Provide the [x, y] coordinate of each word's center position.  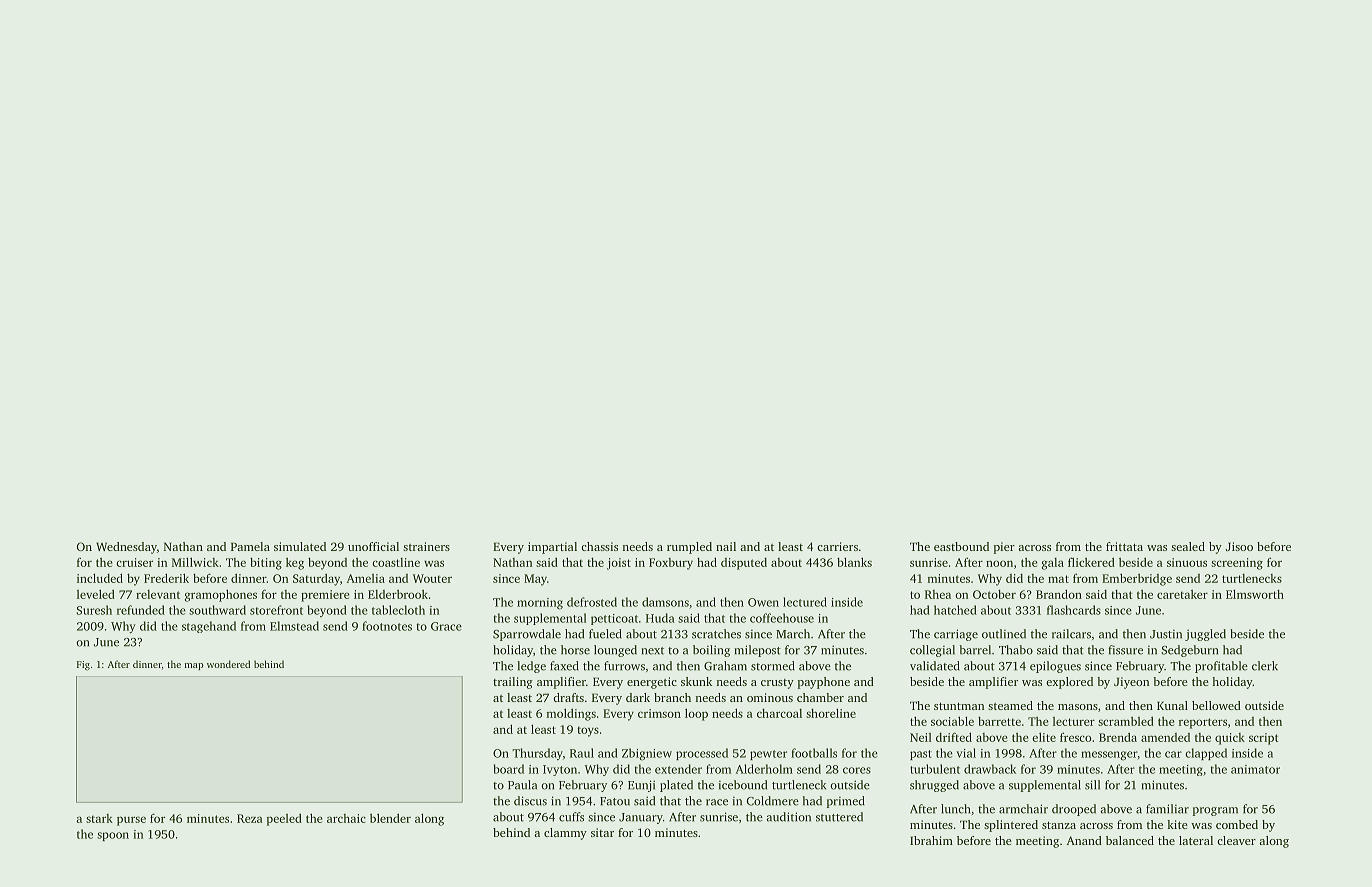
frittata [1124, 546]
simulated [300, 546]
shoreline [831, 713]
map [194, 666]
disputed [744, 564]
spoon [113, 836]
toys [588, 731]
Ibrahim [931, 840]
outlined [1004, 634]
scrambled [1126, 721]
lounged [615, 651]
